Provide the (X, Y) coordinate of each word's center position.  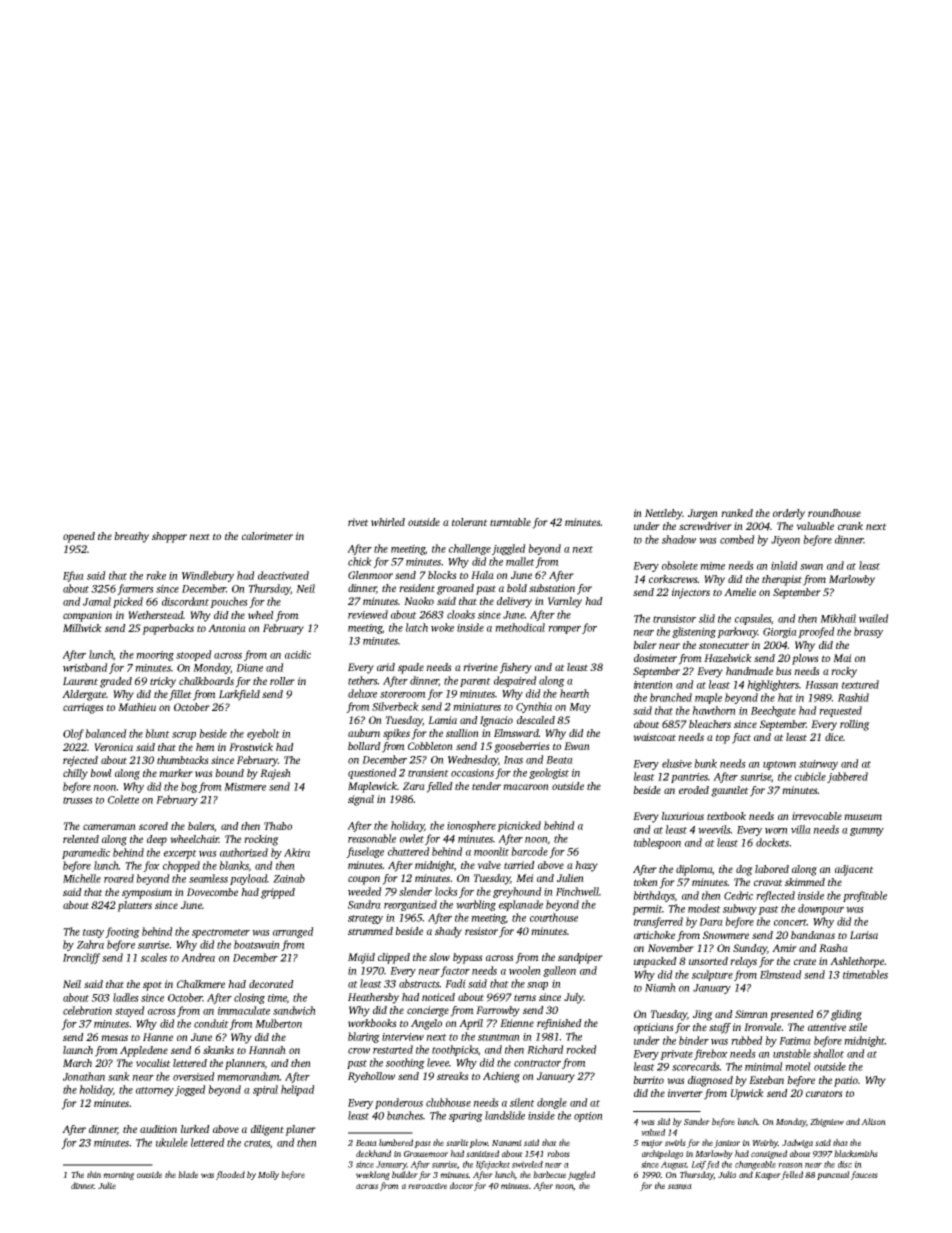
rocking (261, 840)
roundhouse (834, 513)
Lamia (442, 720)
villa (801, 829)
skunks (218, 1050)
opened (79, 537)
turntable (510, 522)
